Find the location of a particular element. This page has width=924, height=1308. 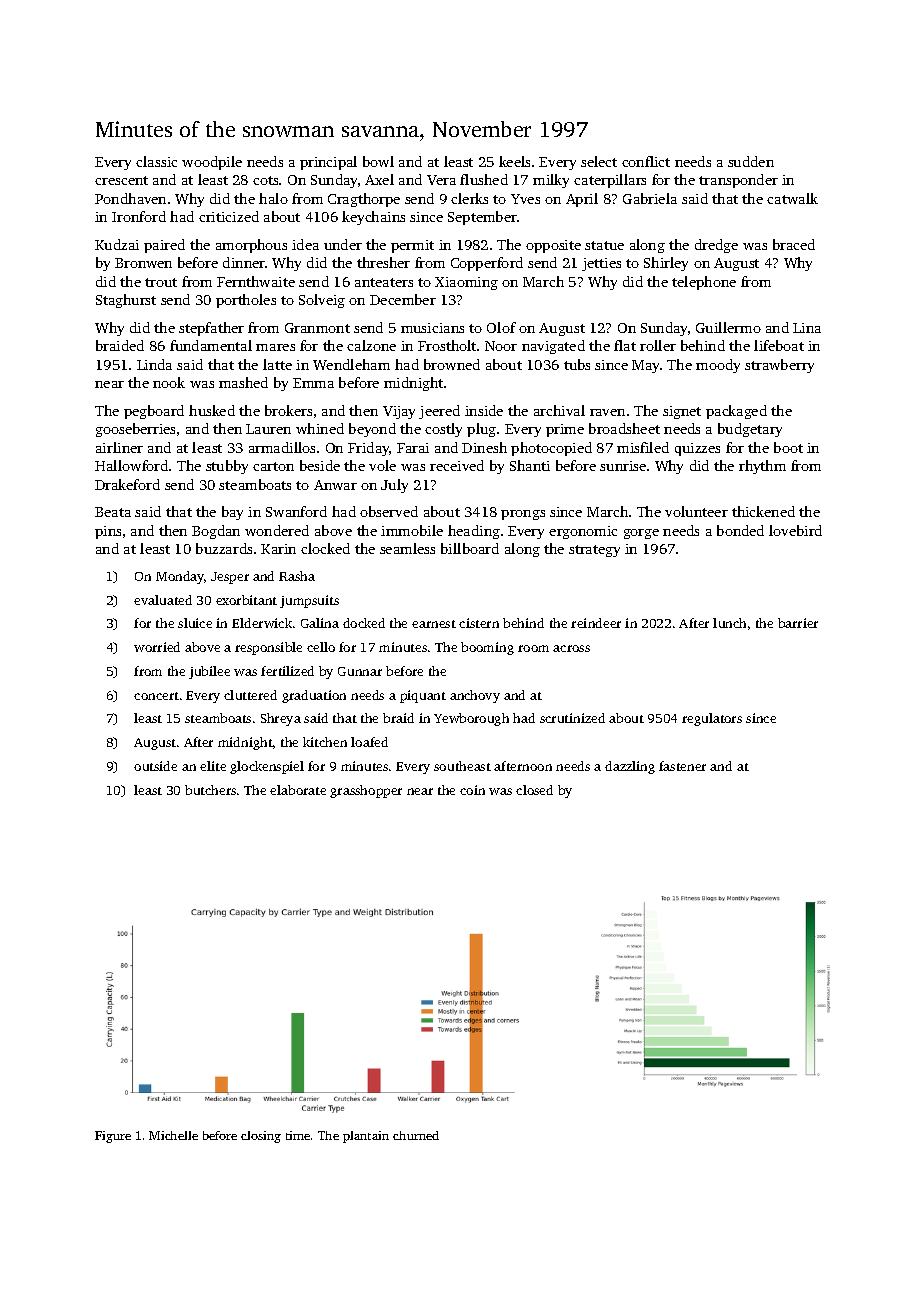

catwalk is located at coordinates (792, 198).
